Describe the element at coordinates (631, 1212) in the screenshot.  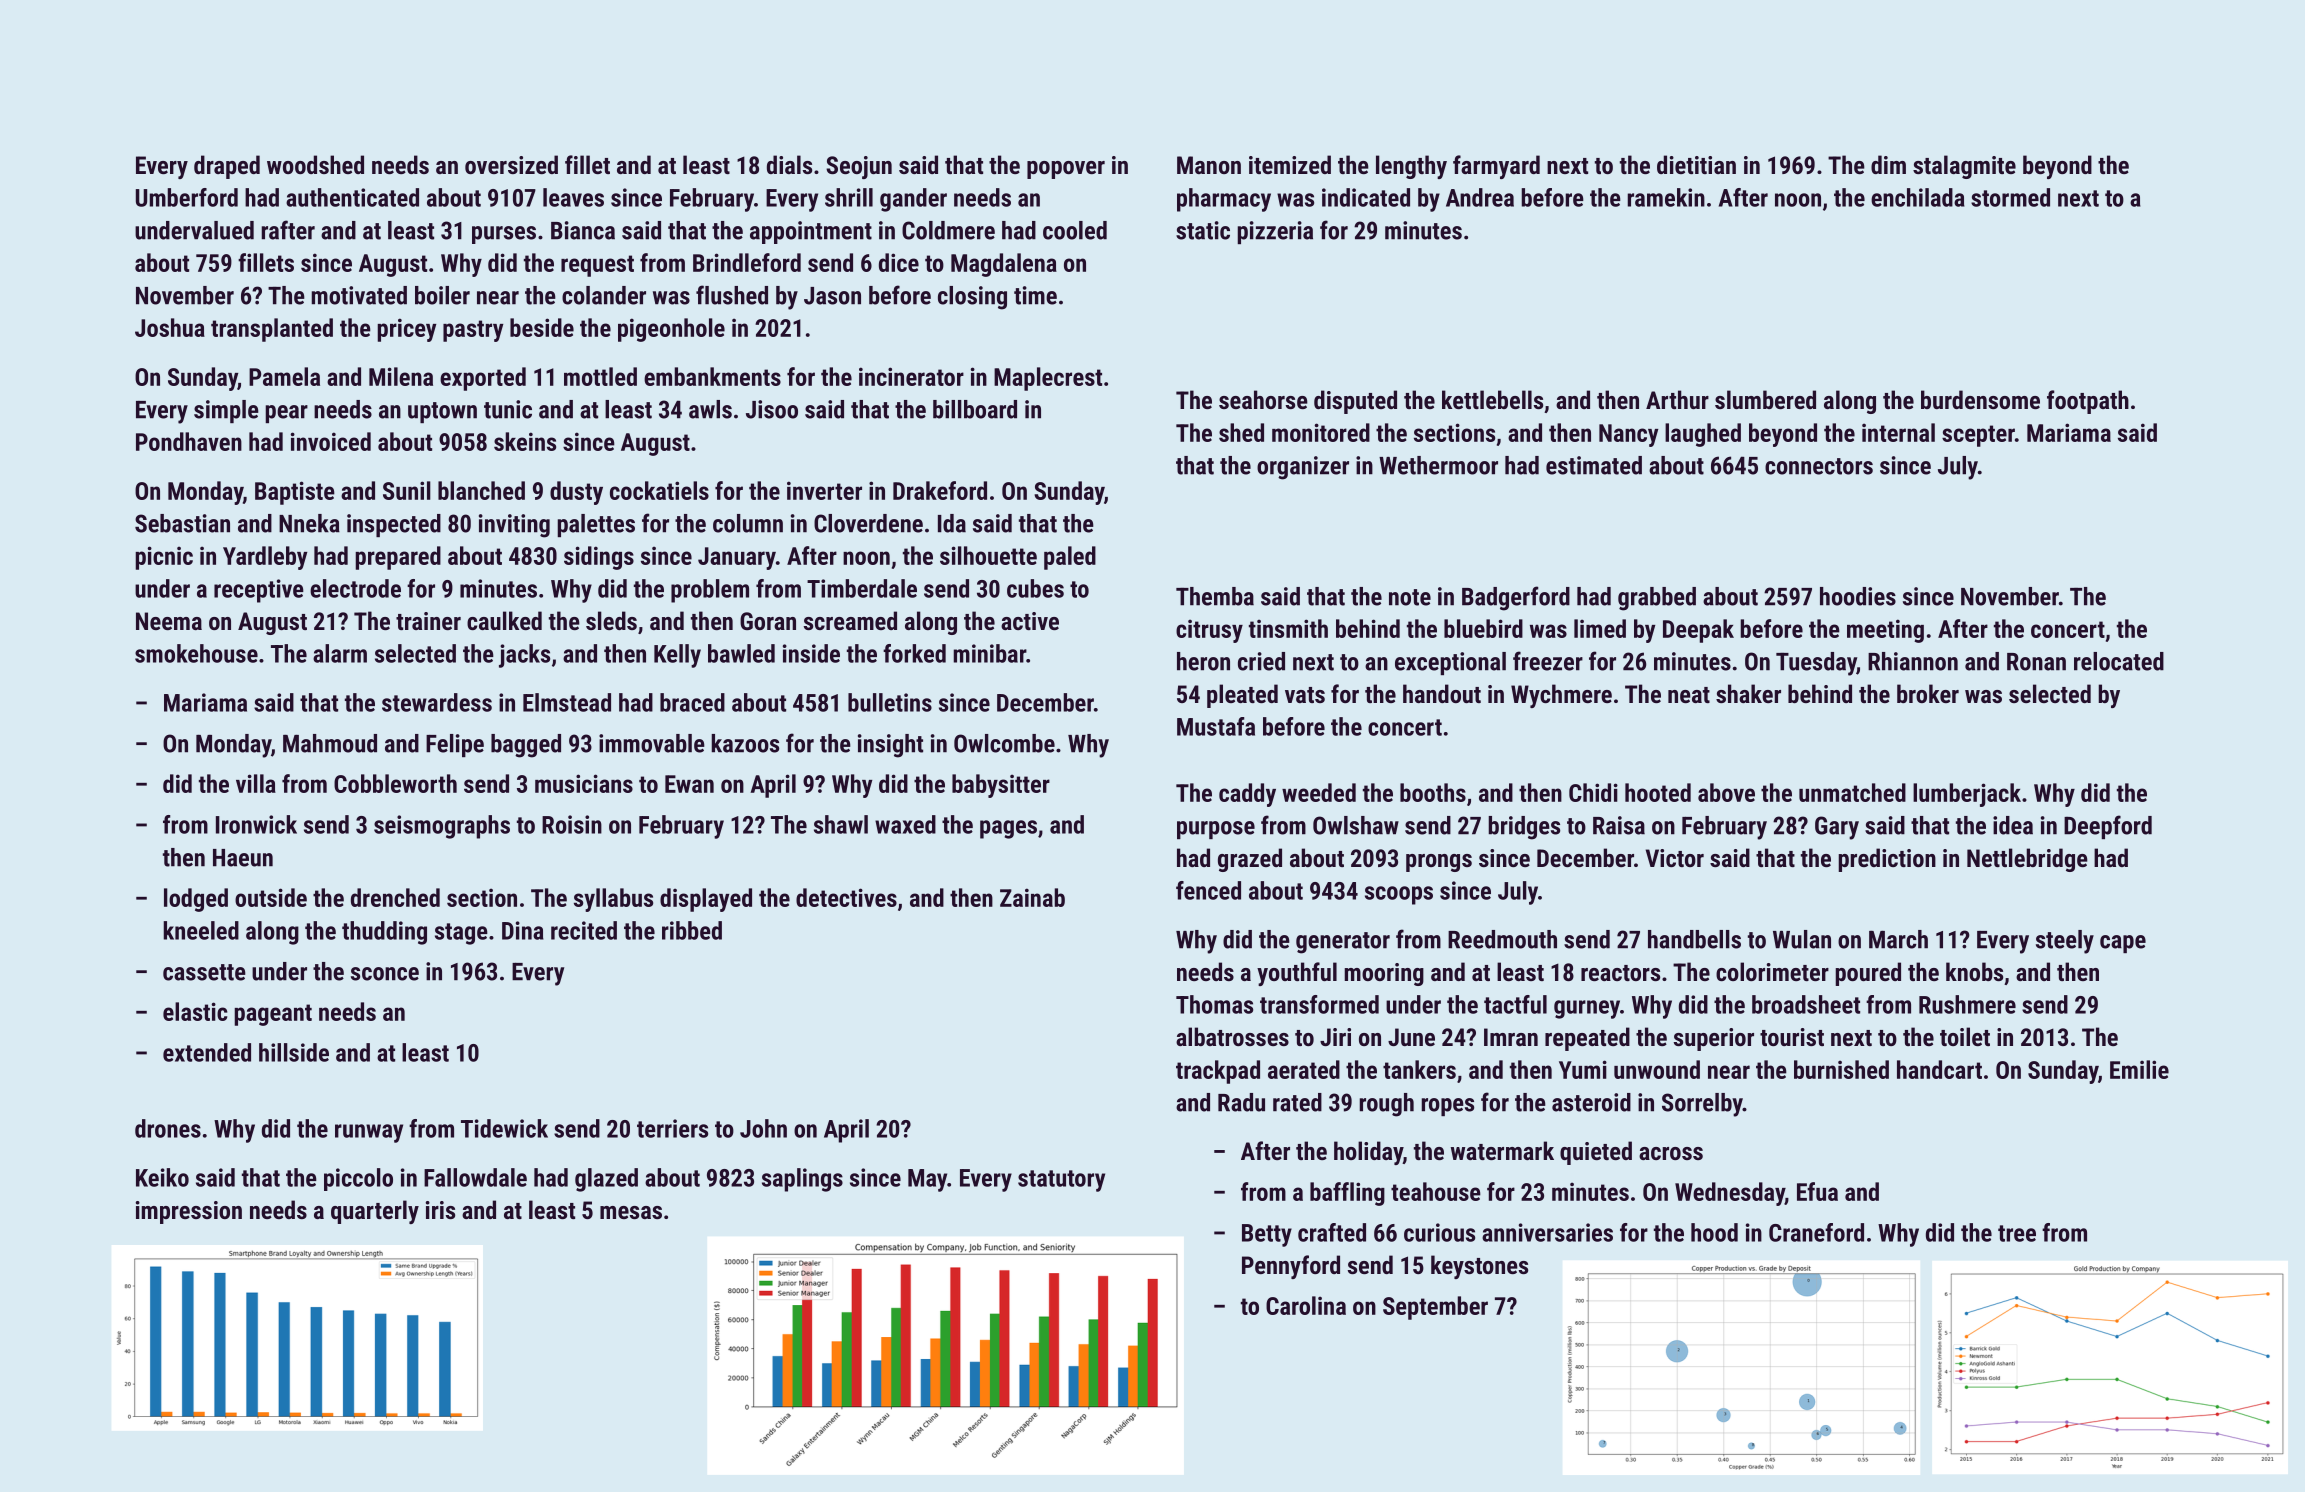
I see `mesas` at that location.
